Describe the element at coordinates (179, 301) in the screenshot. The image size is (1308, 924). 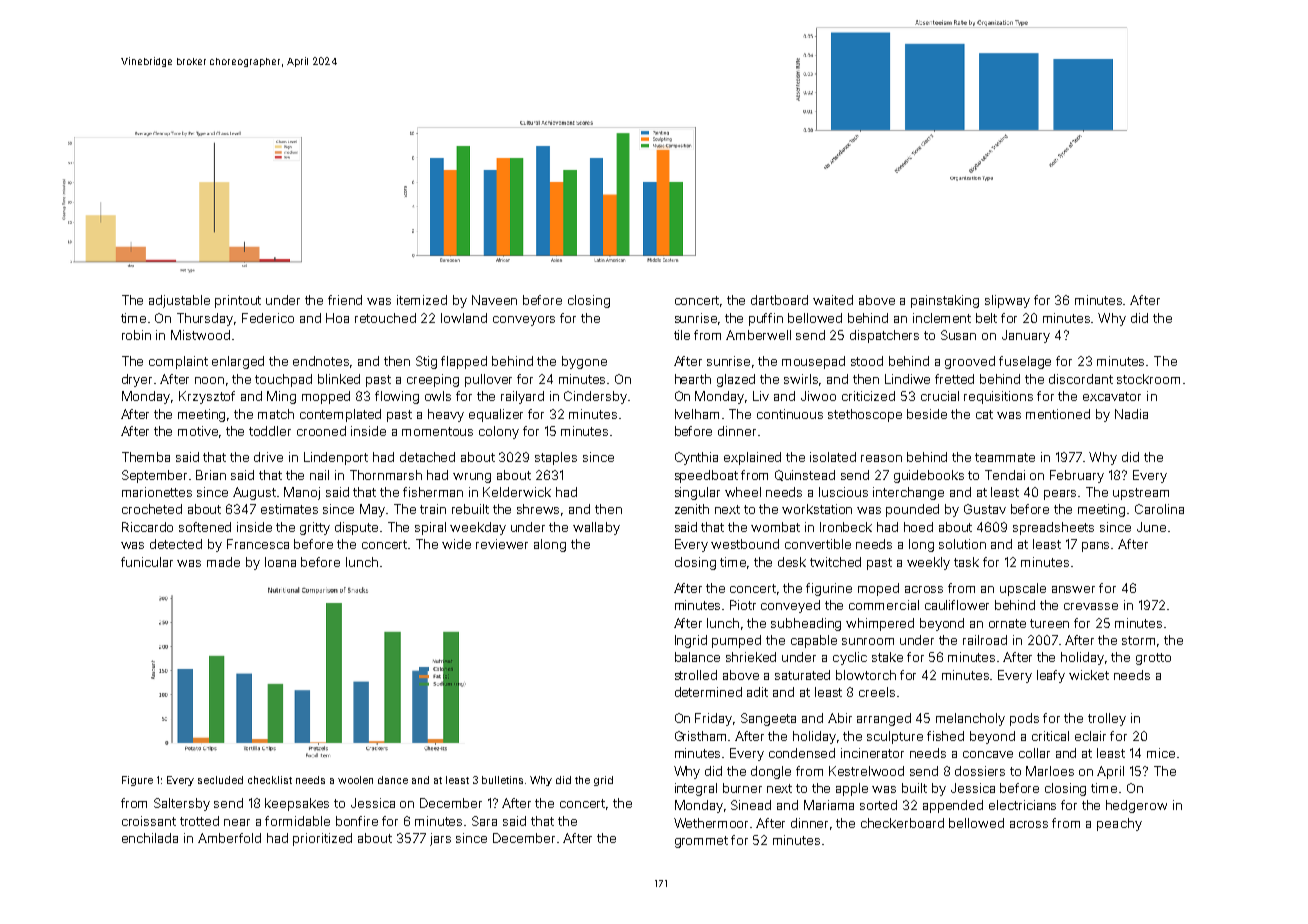
I see `adjustable` at that location.
